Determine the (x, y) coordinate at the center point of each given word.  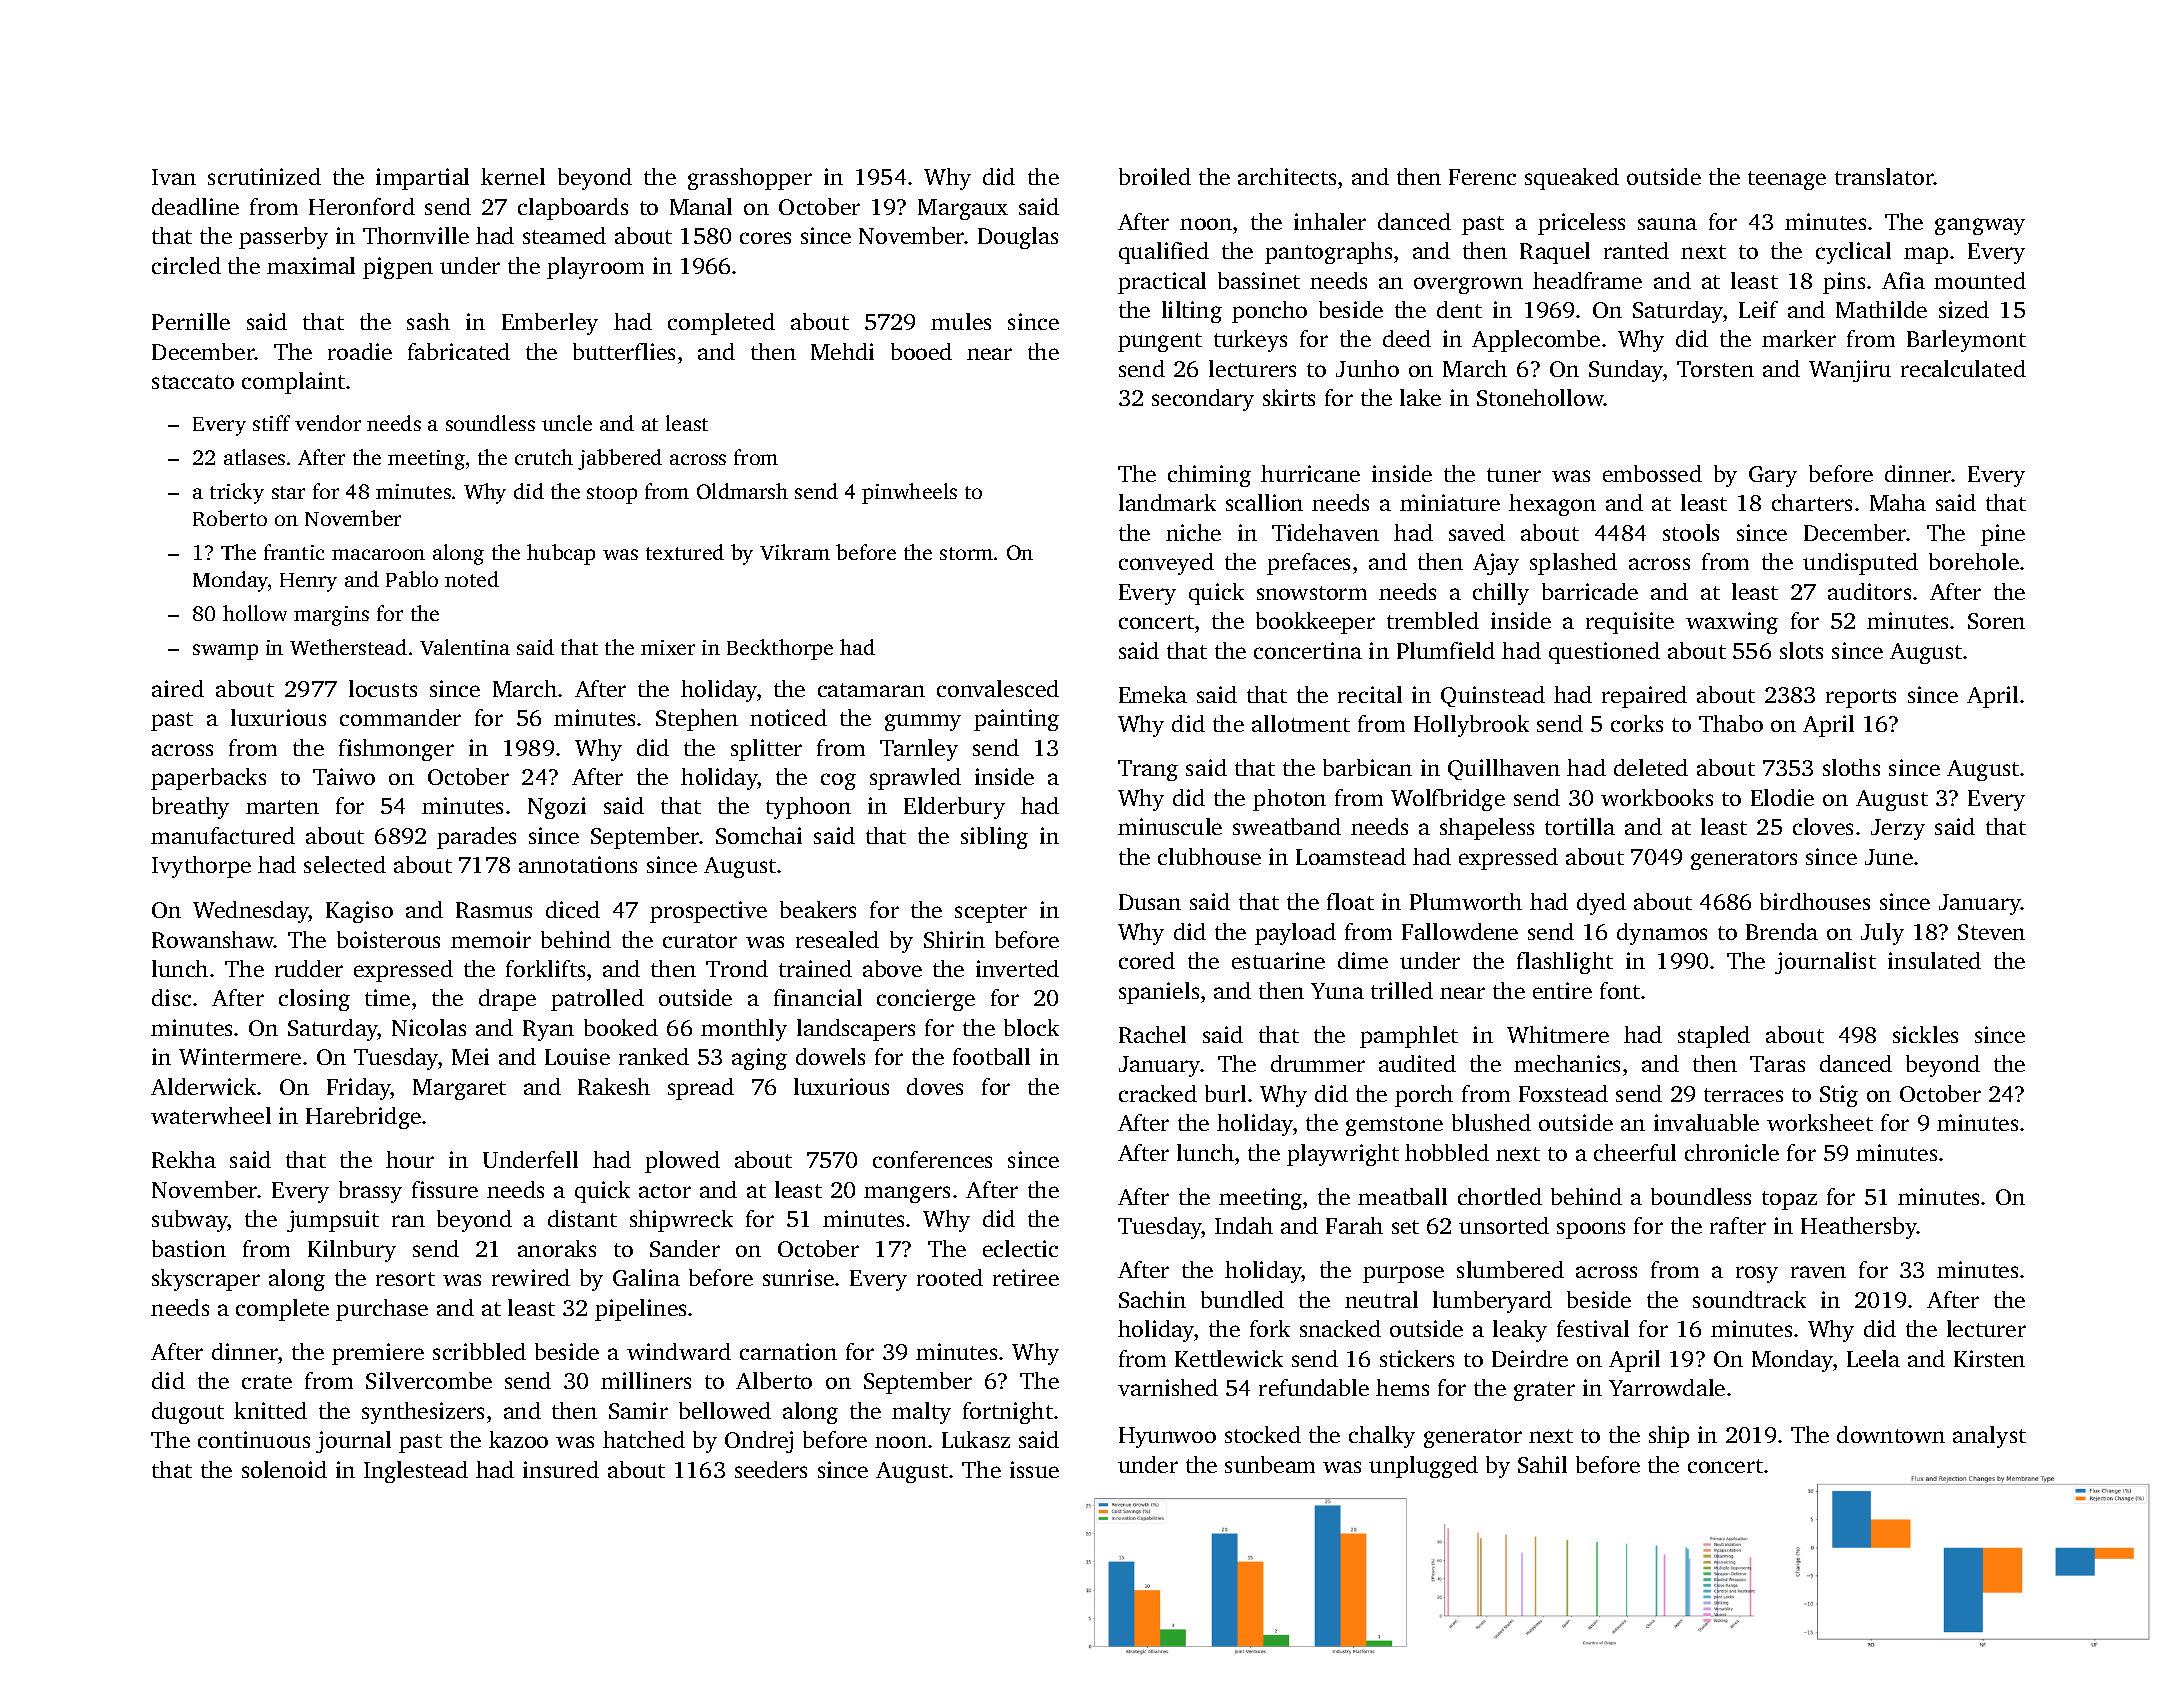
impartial (422, 179)
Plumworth (1466, 901)
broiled (1155, 176)
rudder (309, 968)
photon (1289, 800)
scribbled (479, 1351)
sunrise (798, 1277)
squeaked (1572, 179)
